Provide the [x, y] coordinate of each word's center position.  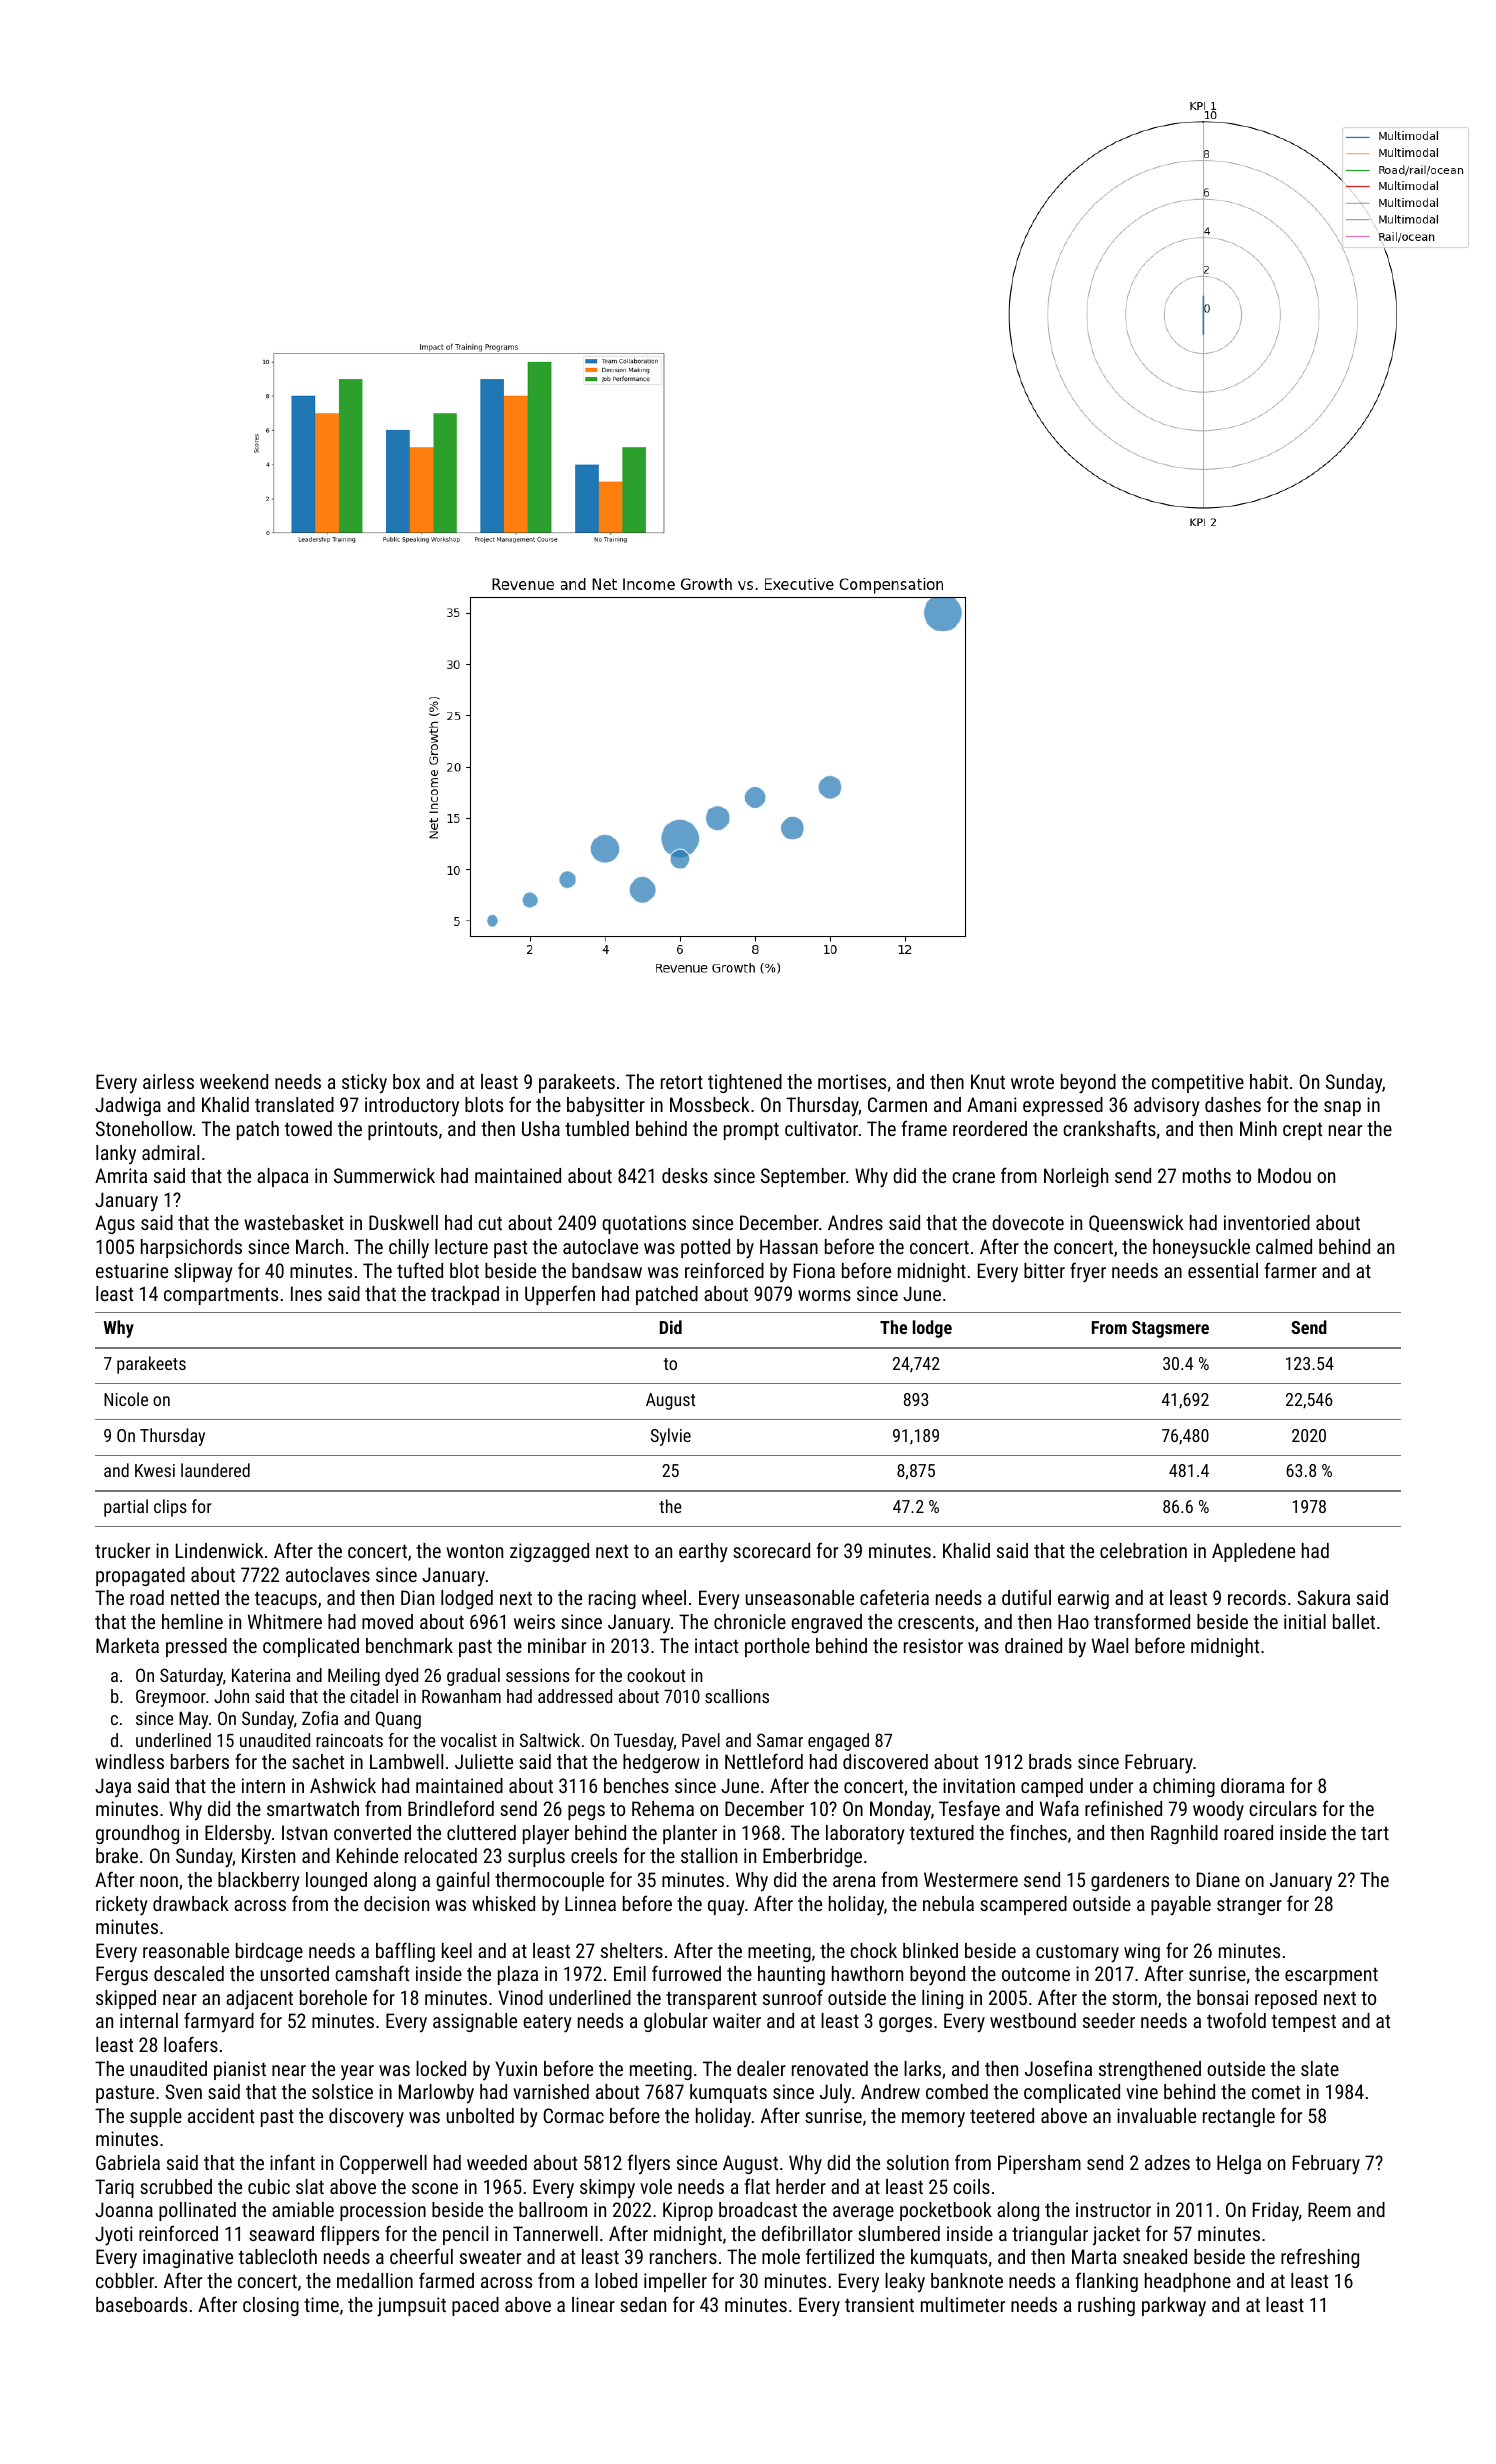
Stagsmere [1170, 1329]
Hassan [789, 1246]
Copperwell [383, 2164]
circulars [1283, 1808]
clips [170, 1508]
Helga [1239, 2164]
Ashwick [343, 1785]
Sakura [1323, 1597]
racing [612, 1599]
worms [824, 1295]
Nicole [126, 1399]
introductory [412, 1106]
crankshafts [1109, 1128]
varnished [551, 2091]
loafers [191, 2044]
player [546, 1835]
